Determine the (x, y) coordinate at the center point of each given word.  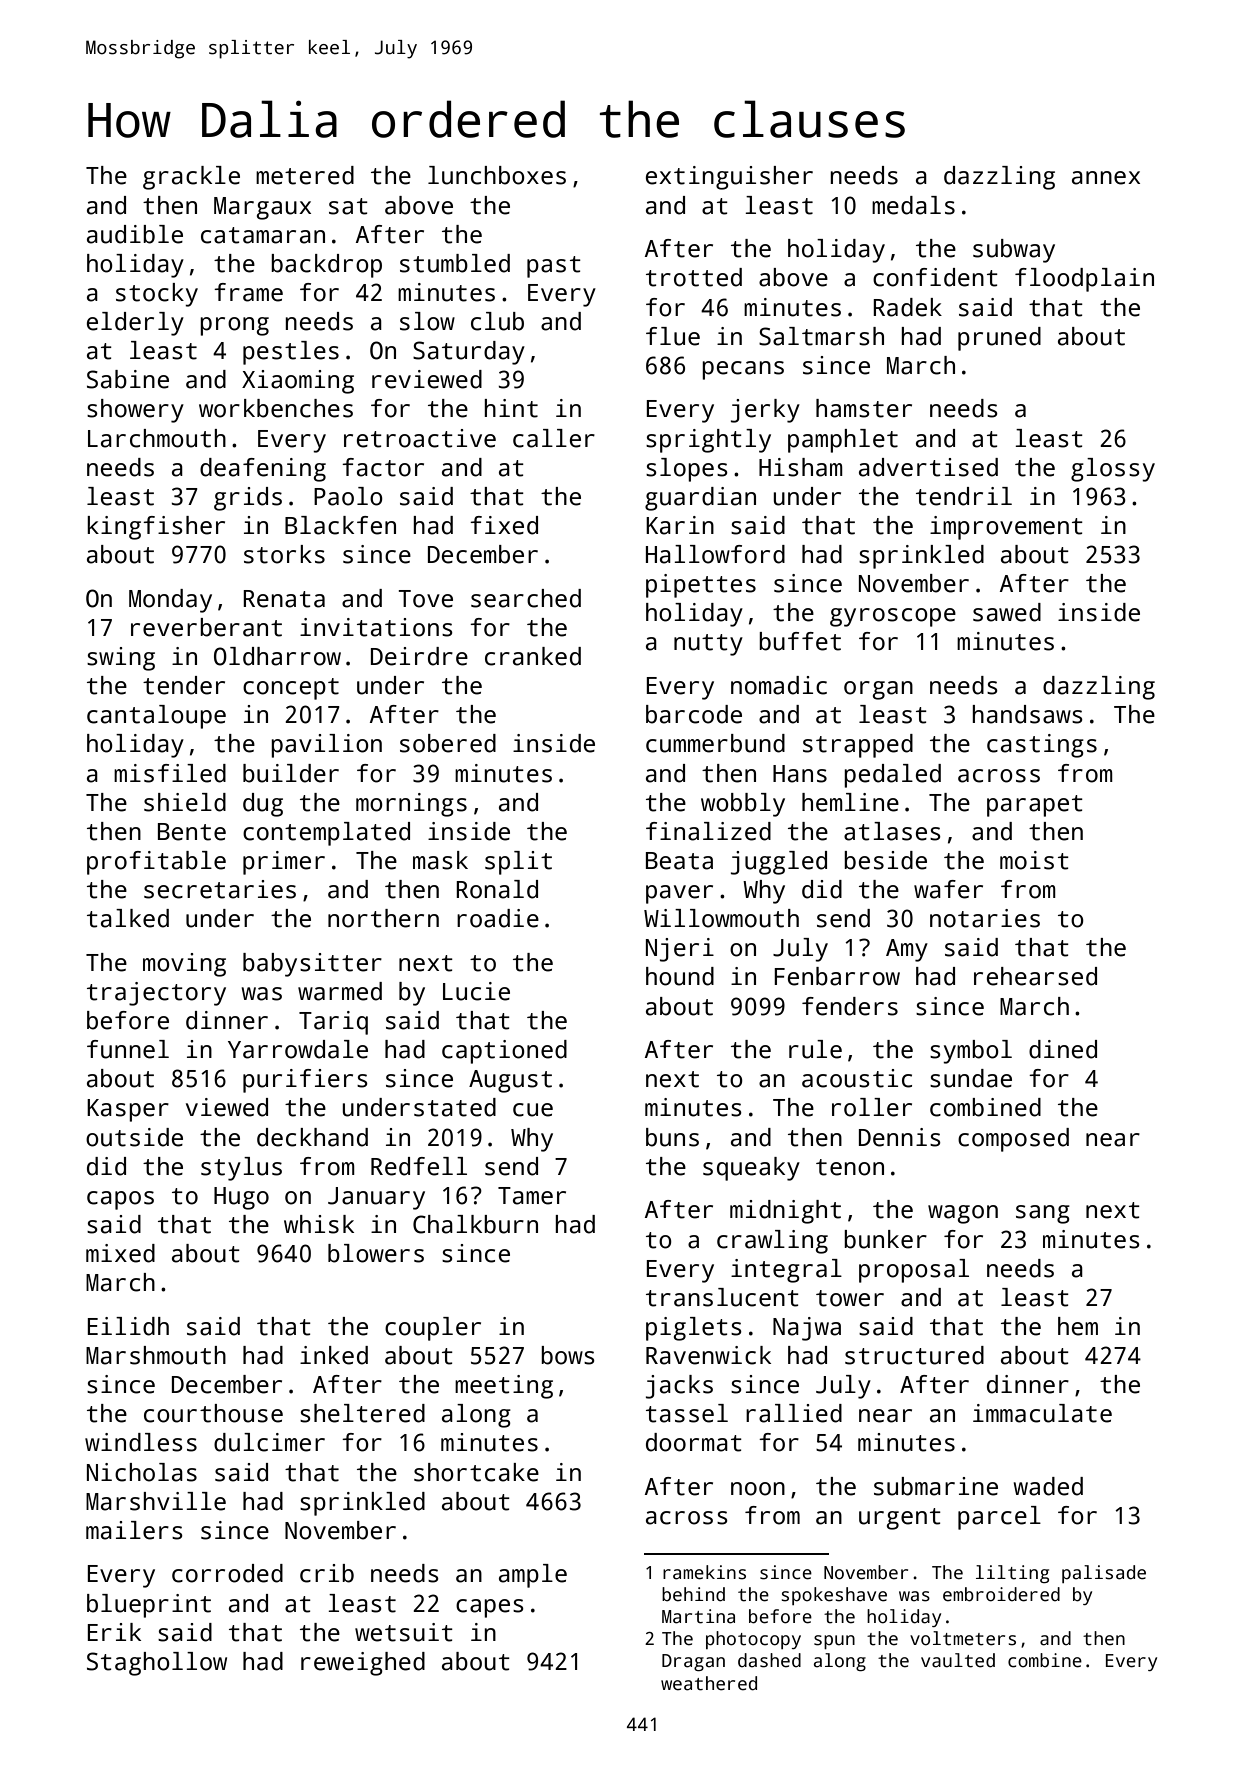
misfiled (170, 773)
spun (834, 1642)
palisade (1104, 1574)
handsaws (1027, 714)
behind (693, 1594)
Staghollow (157, 1664)
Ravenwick (708, 1355)
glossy (1113, 470)
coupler (433, 1329)
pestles (291, 353)
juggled (779, 863)
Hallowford (715, 554)
